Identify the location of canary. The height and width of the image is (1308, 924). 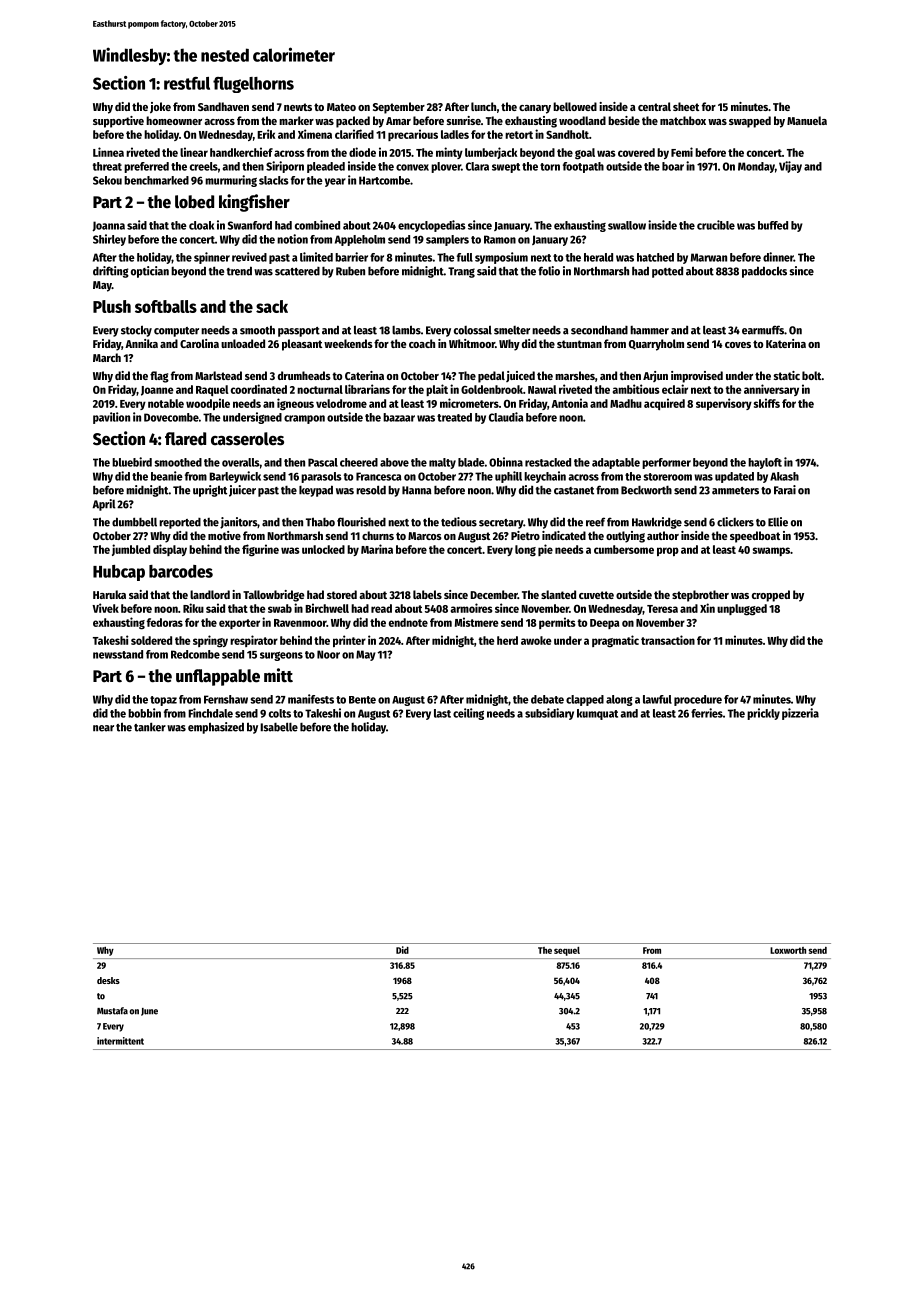
(535, 109).
